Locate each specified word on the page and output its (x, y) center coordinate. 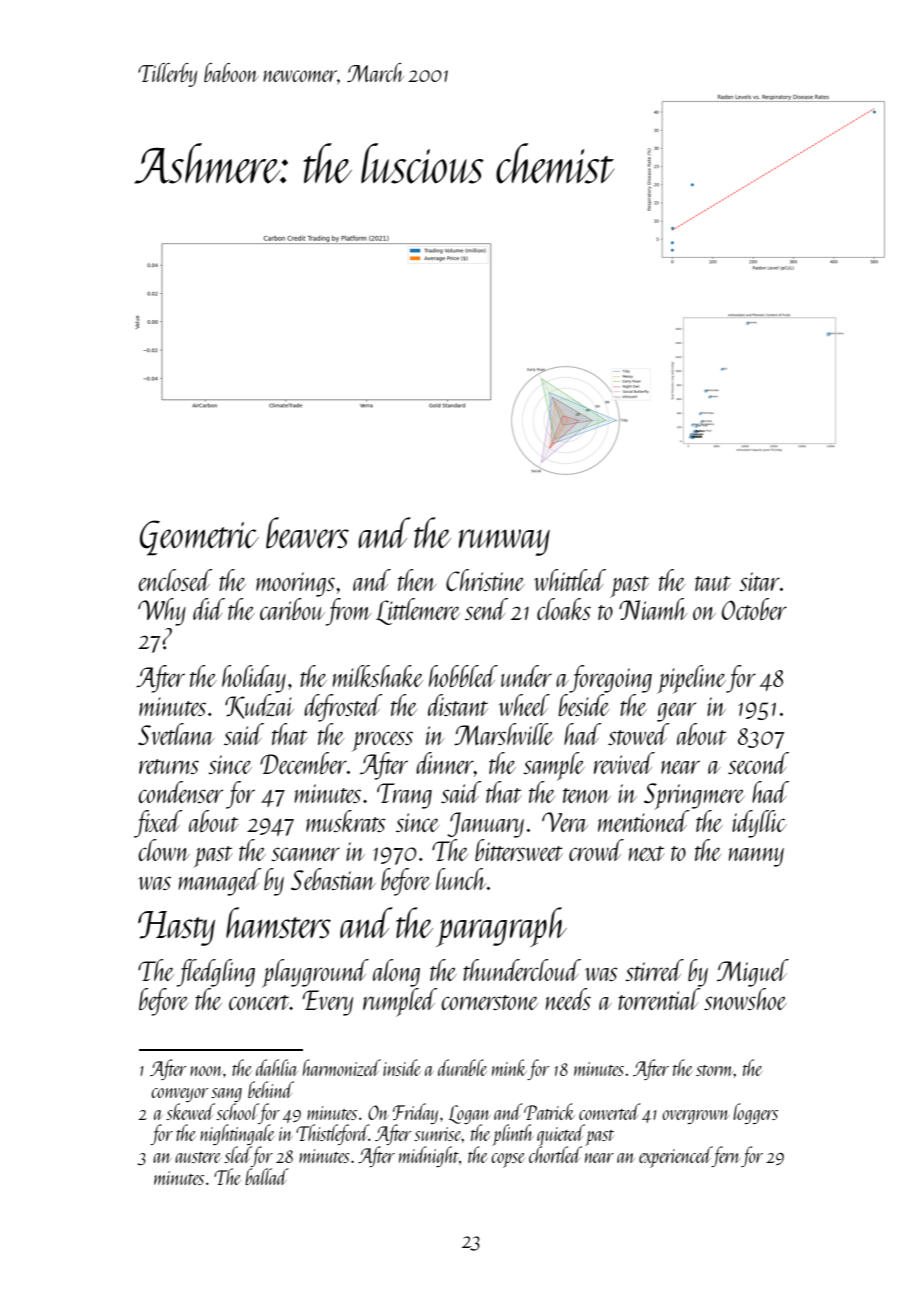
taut (713, 583)
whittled (570, 580)
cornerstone (489, 1002)
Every (328, 1003)
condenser (180, 792)
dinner (445, 763)
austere (198, 1157)
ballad (267, 1176)
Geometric (199, 538)
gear (676, 712)
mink (509, 1067)
